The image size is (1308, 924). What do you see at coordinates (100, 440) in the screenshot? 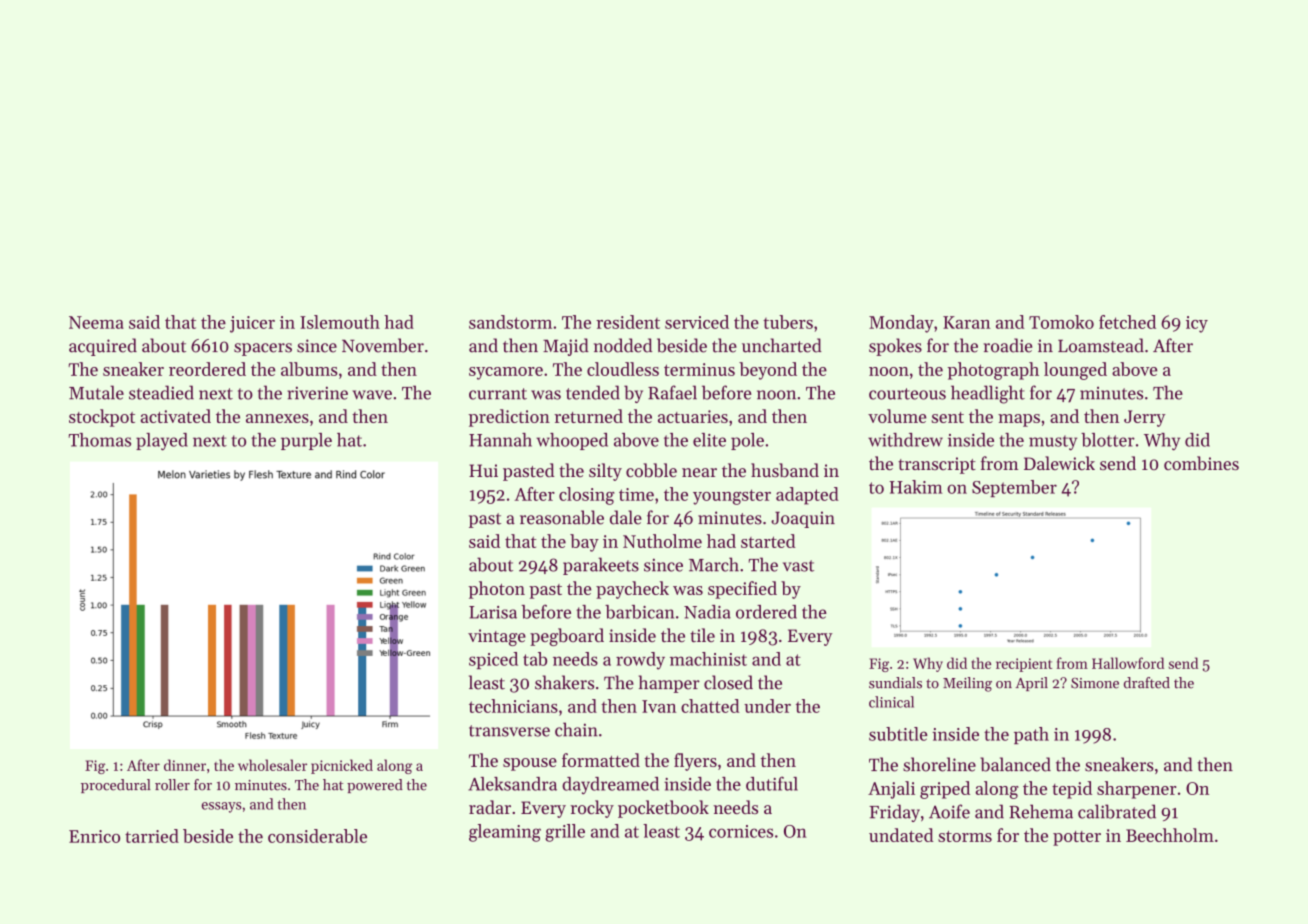
I see `Thomas` at bounding box center [100, 440].
